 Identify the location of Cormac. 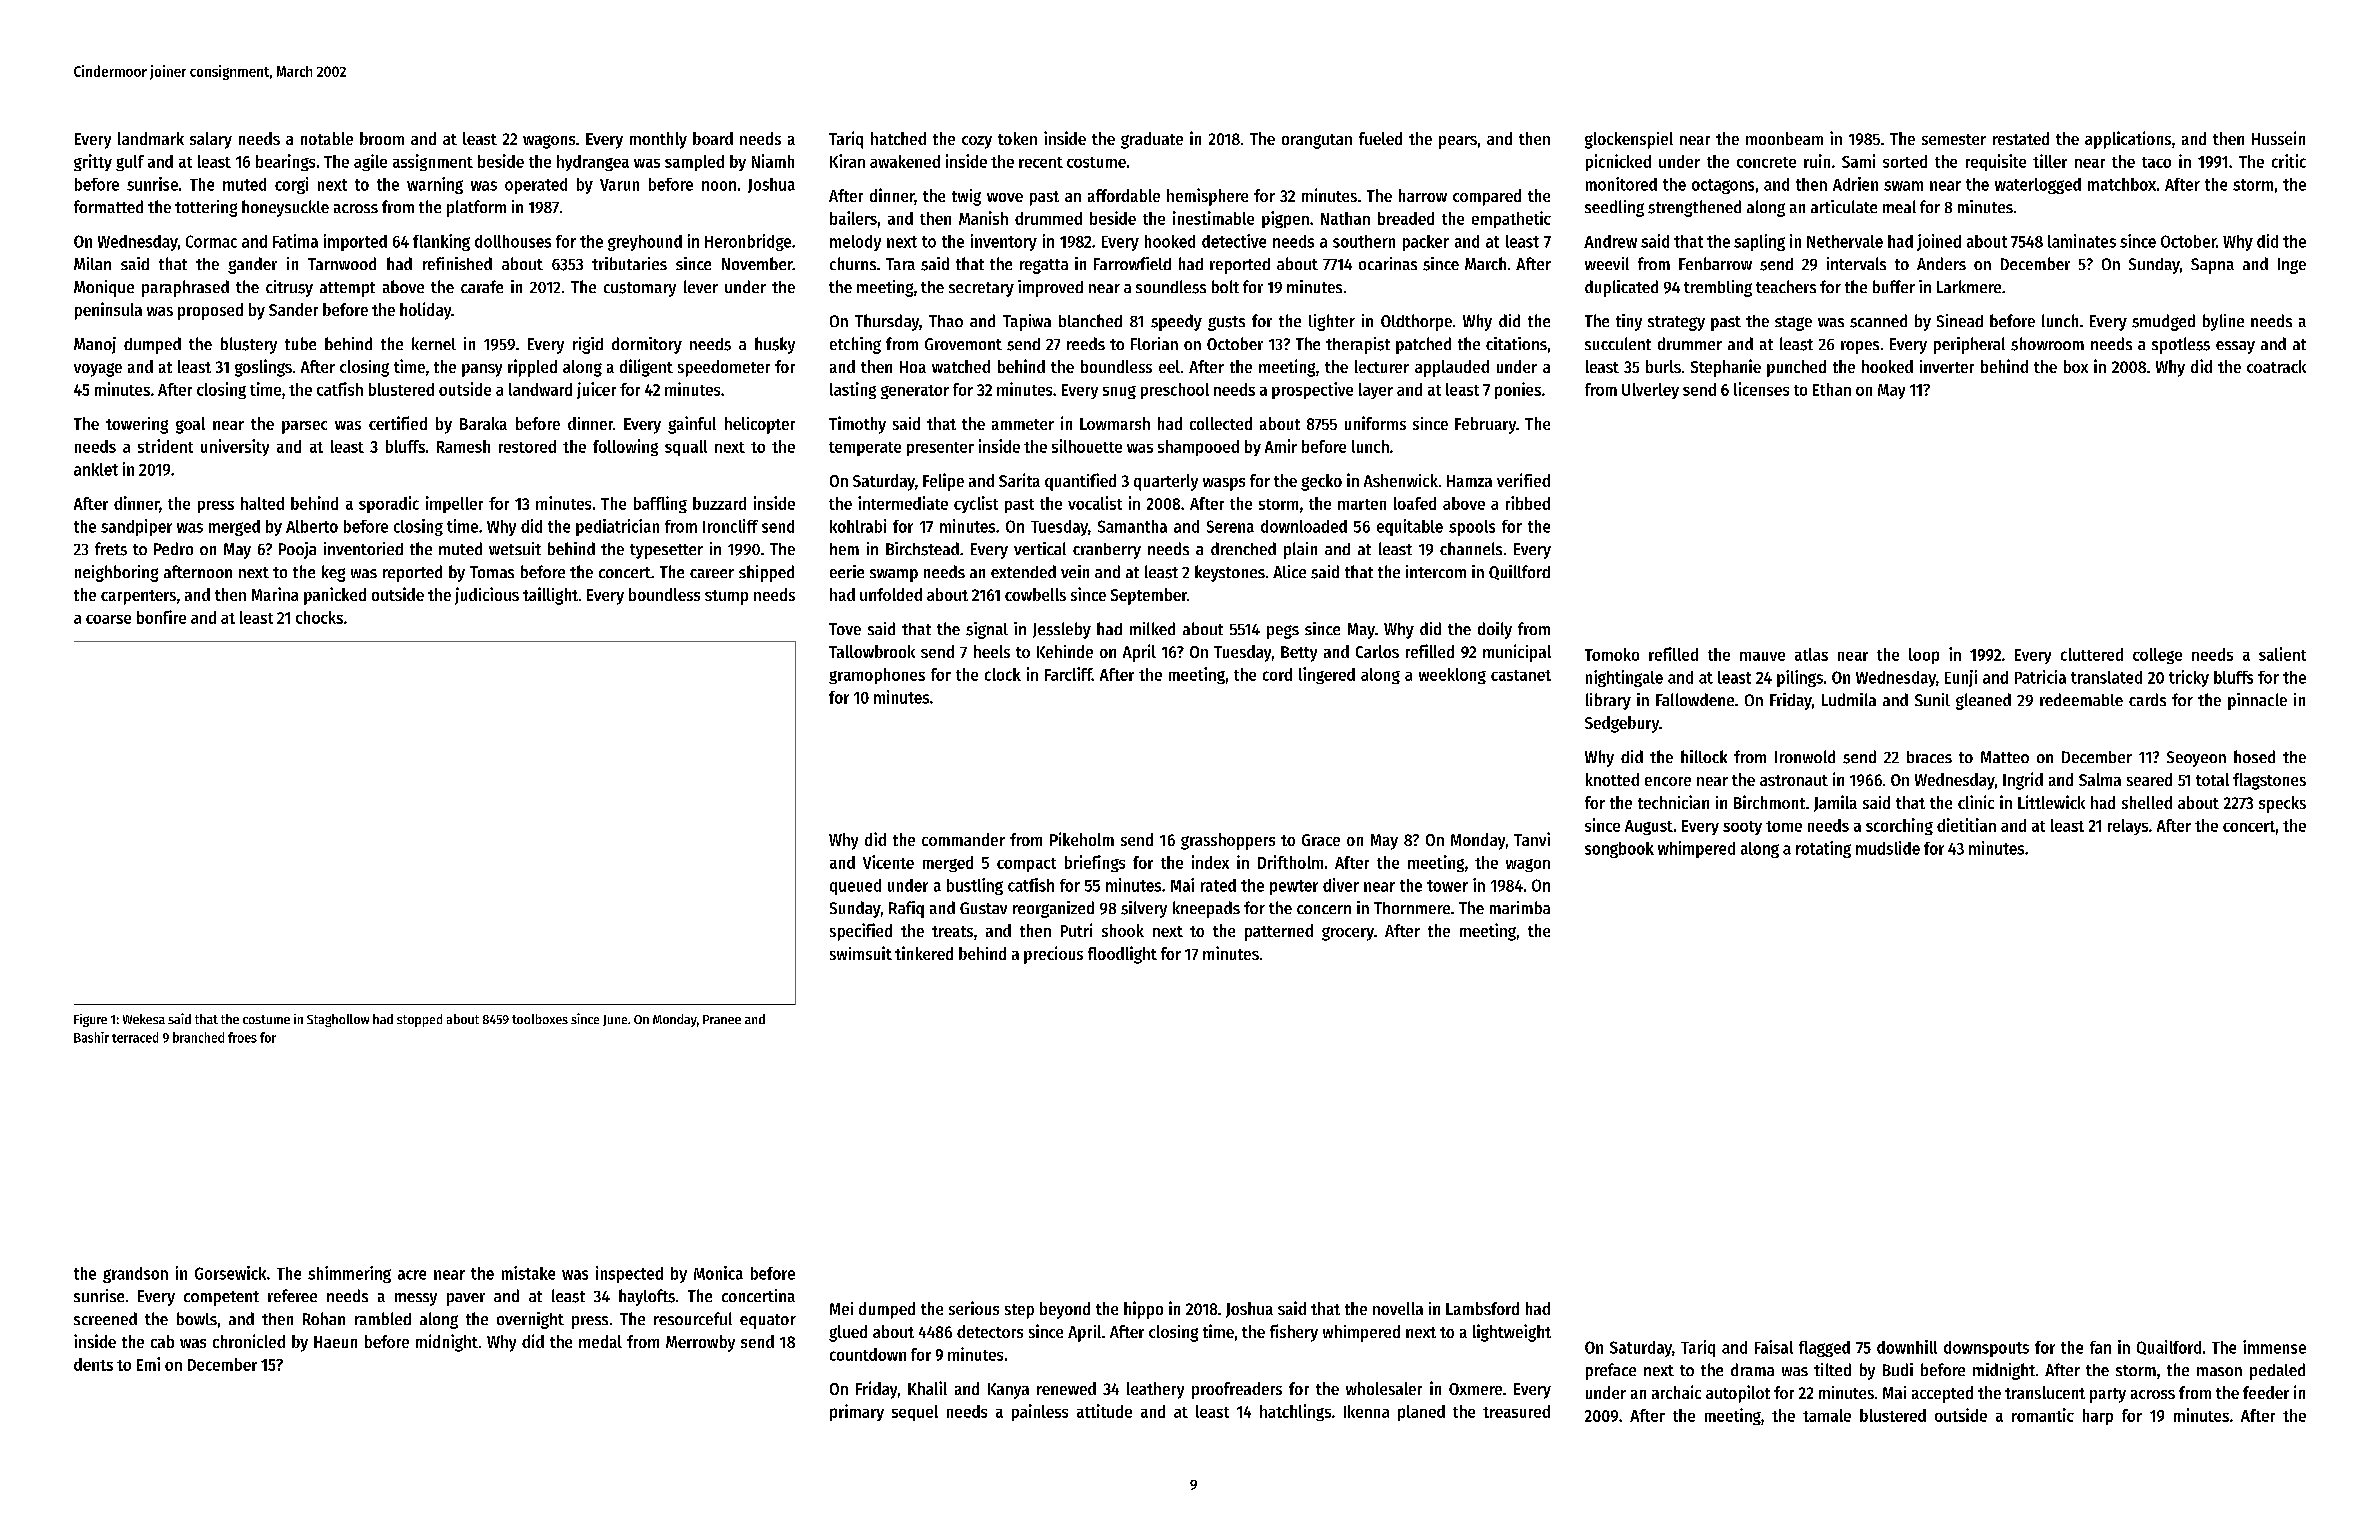
(211, 241).
